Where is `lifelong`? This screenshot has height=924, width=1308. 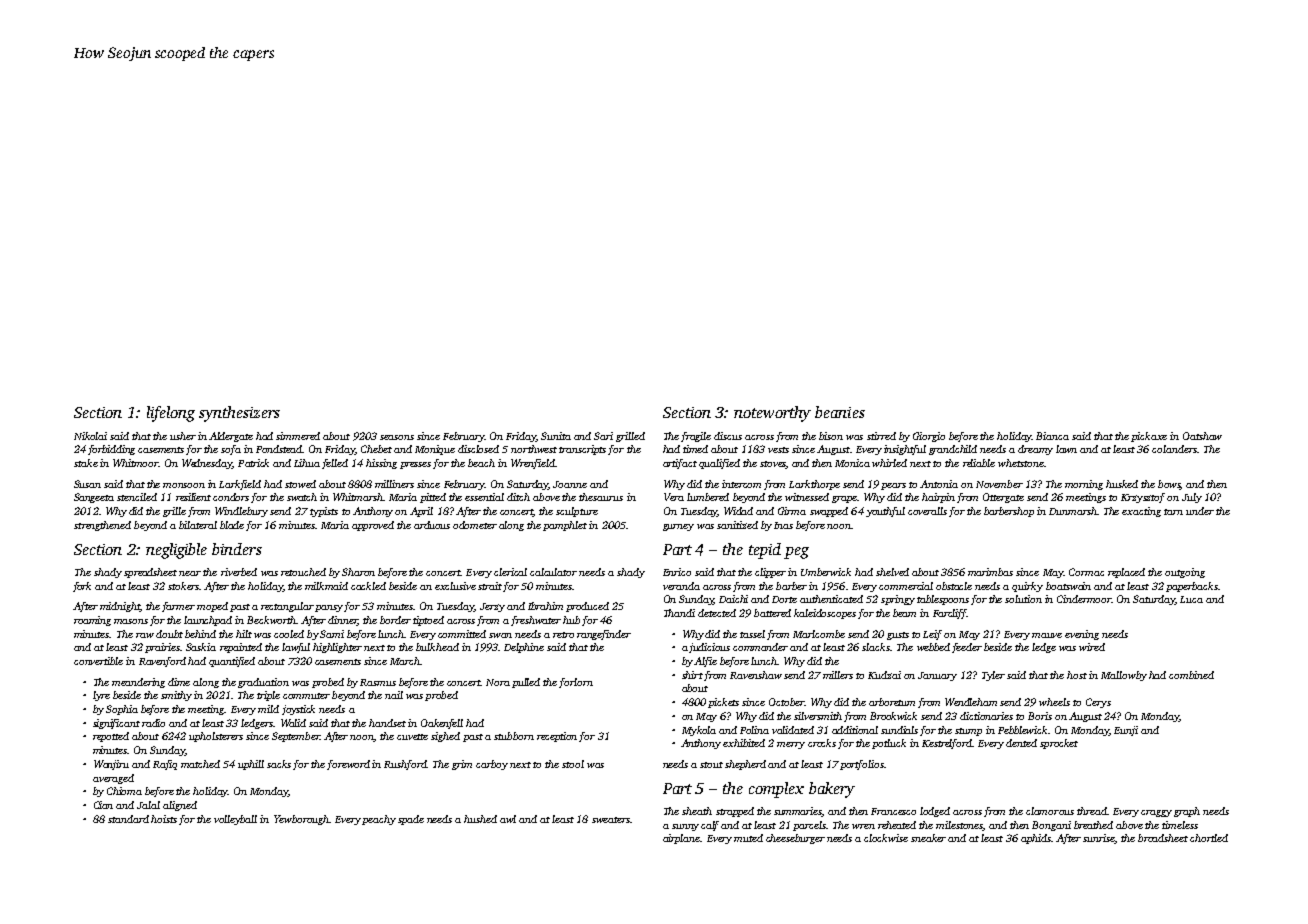
lifelong is located at coordinates (171, 414).
